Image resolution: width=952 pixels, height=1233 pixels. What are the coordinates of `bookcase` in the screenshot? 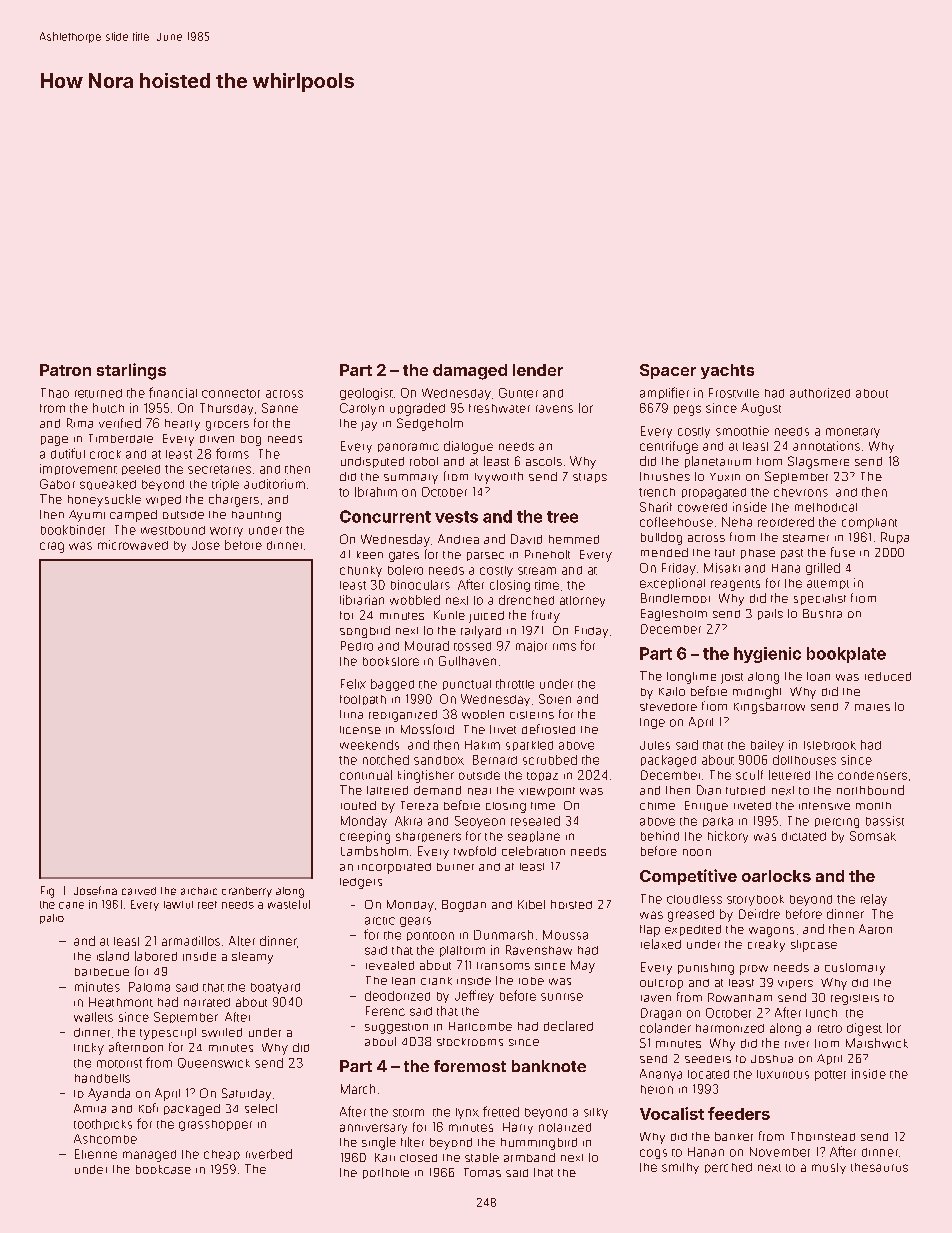 It's located at (163, 1169).
